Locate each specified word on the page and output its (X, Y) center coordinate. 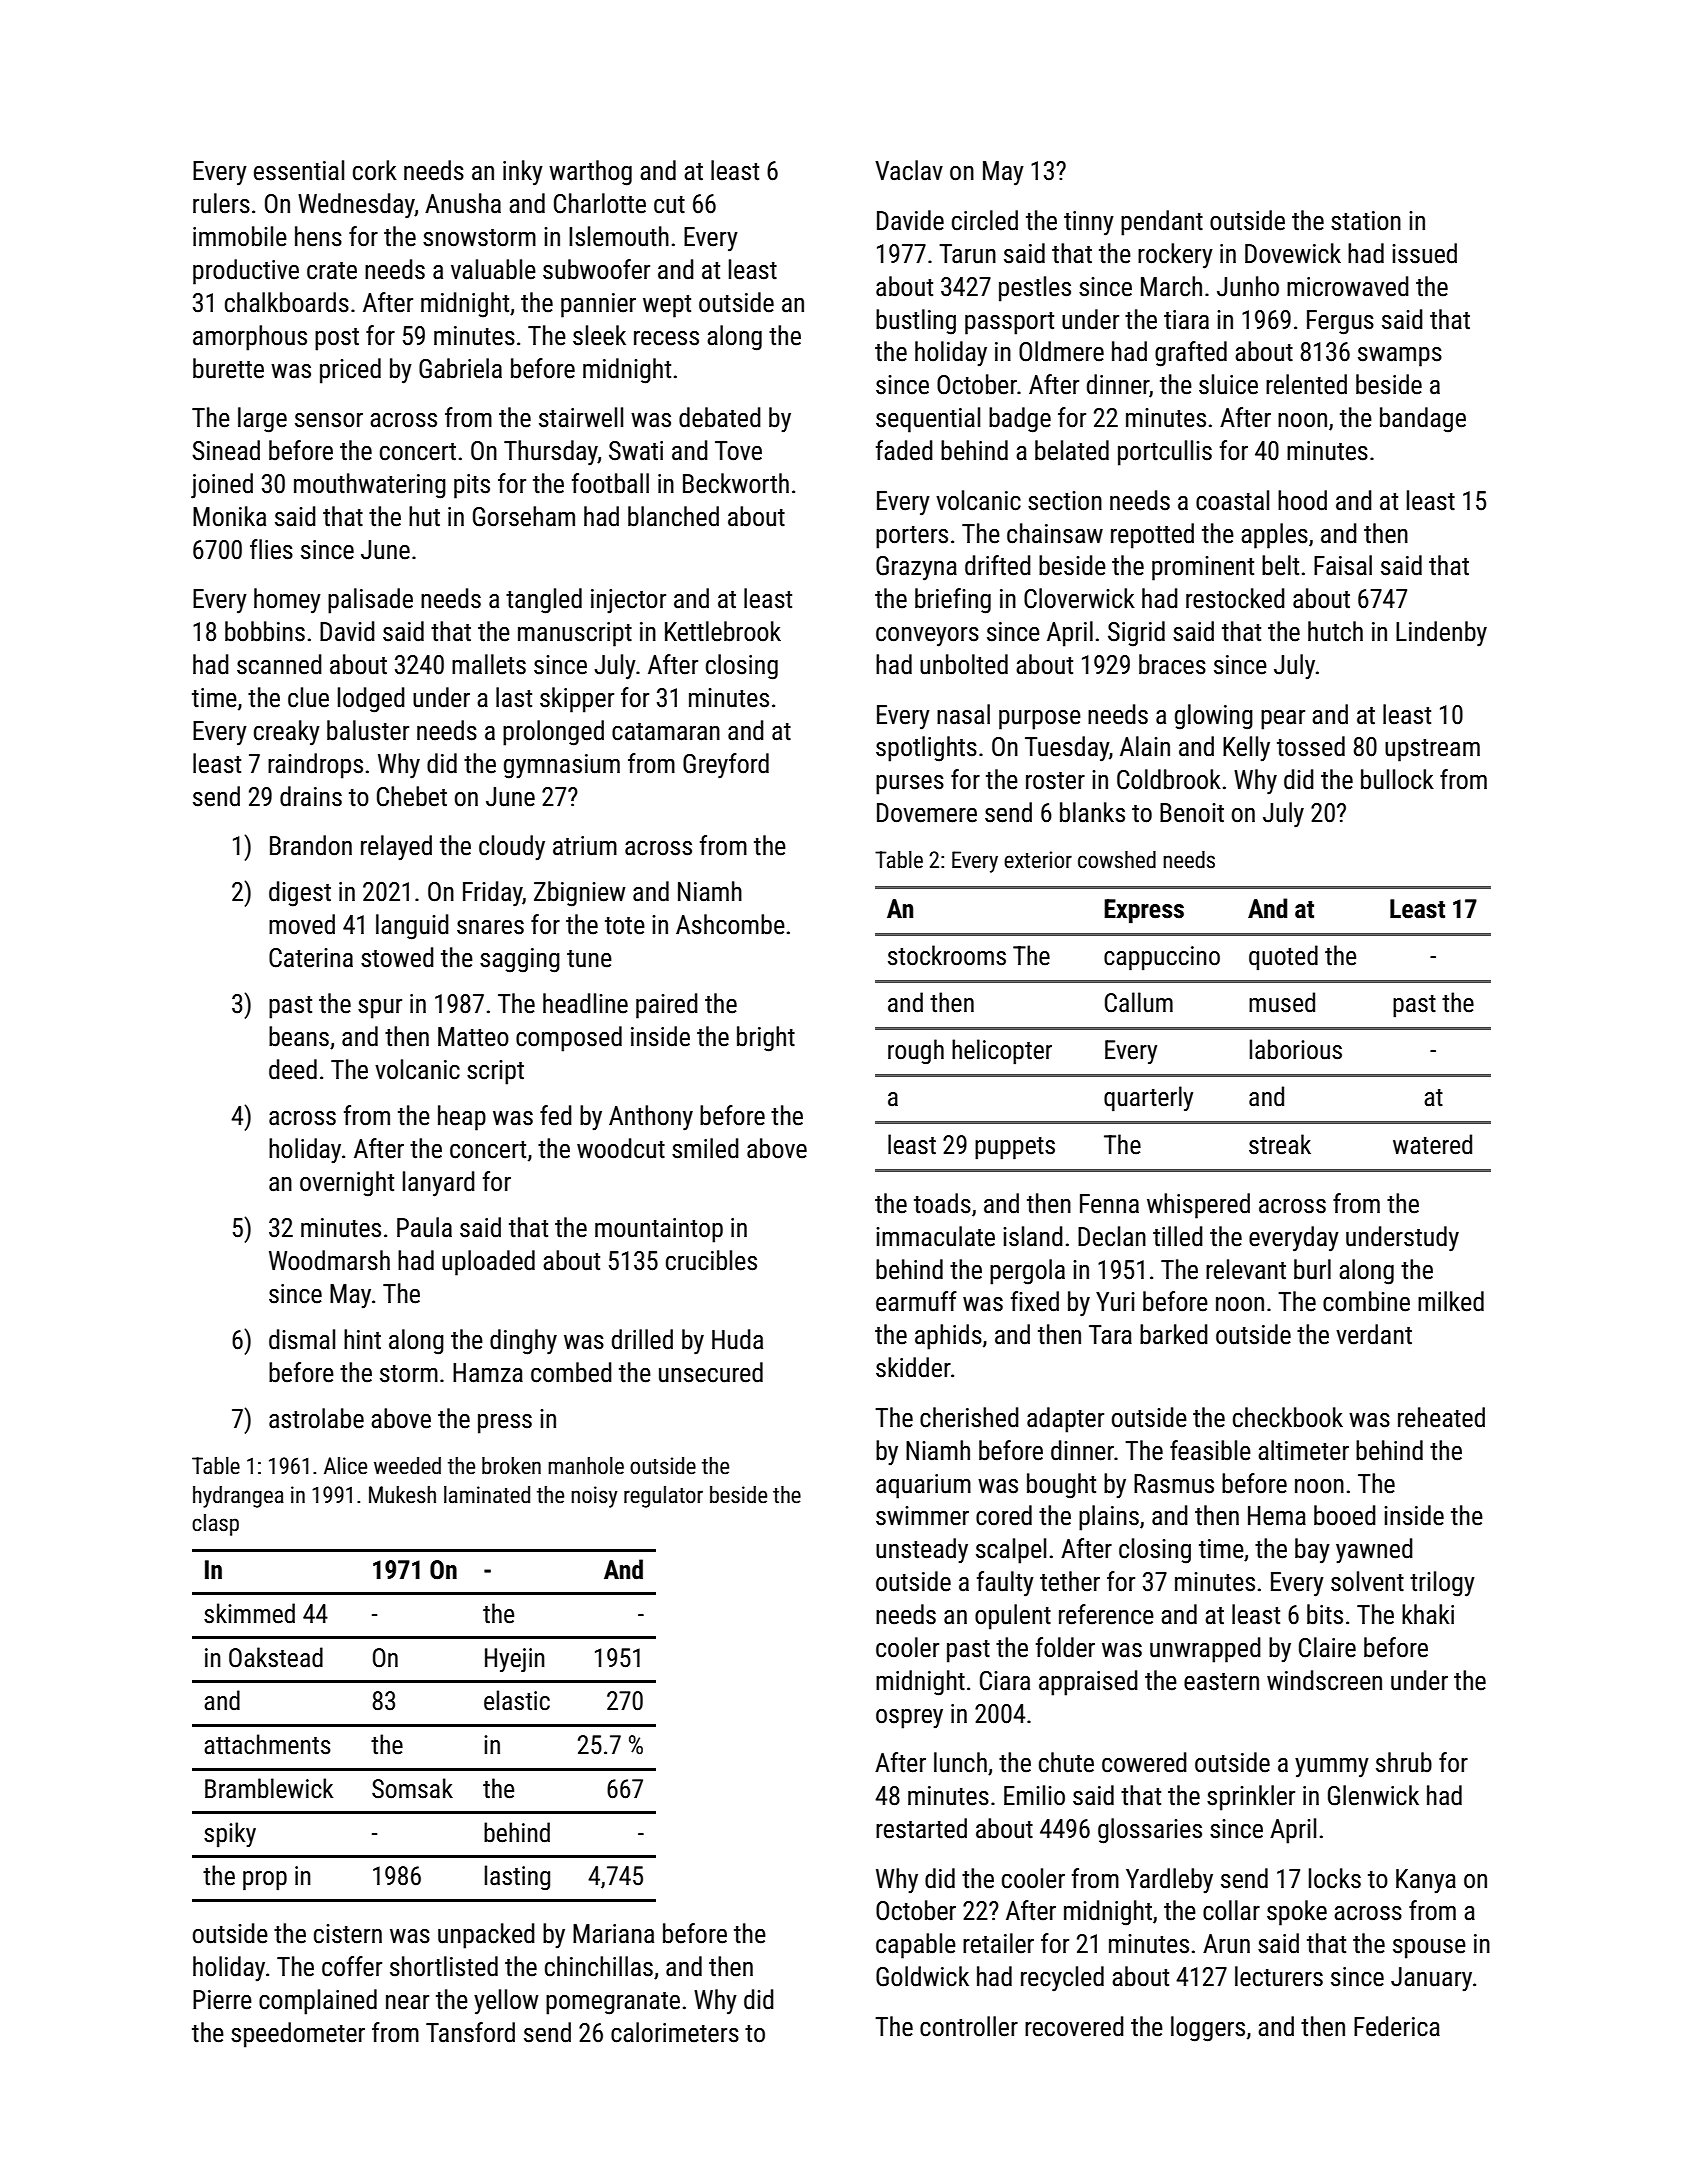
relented (1306, 384)
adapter (1065, 1420)
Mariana (613, 1934)
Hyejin (515, 1660)
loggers (1208, 2029)
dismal (302, 1339)
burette (228, 368)
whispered (1198, 1206)
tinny (1089, 223)
